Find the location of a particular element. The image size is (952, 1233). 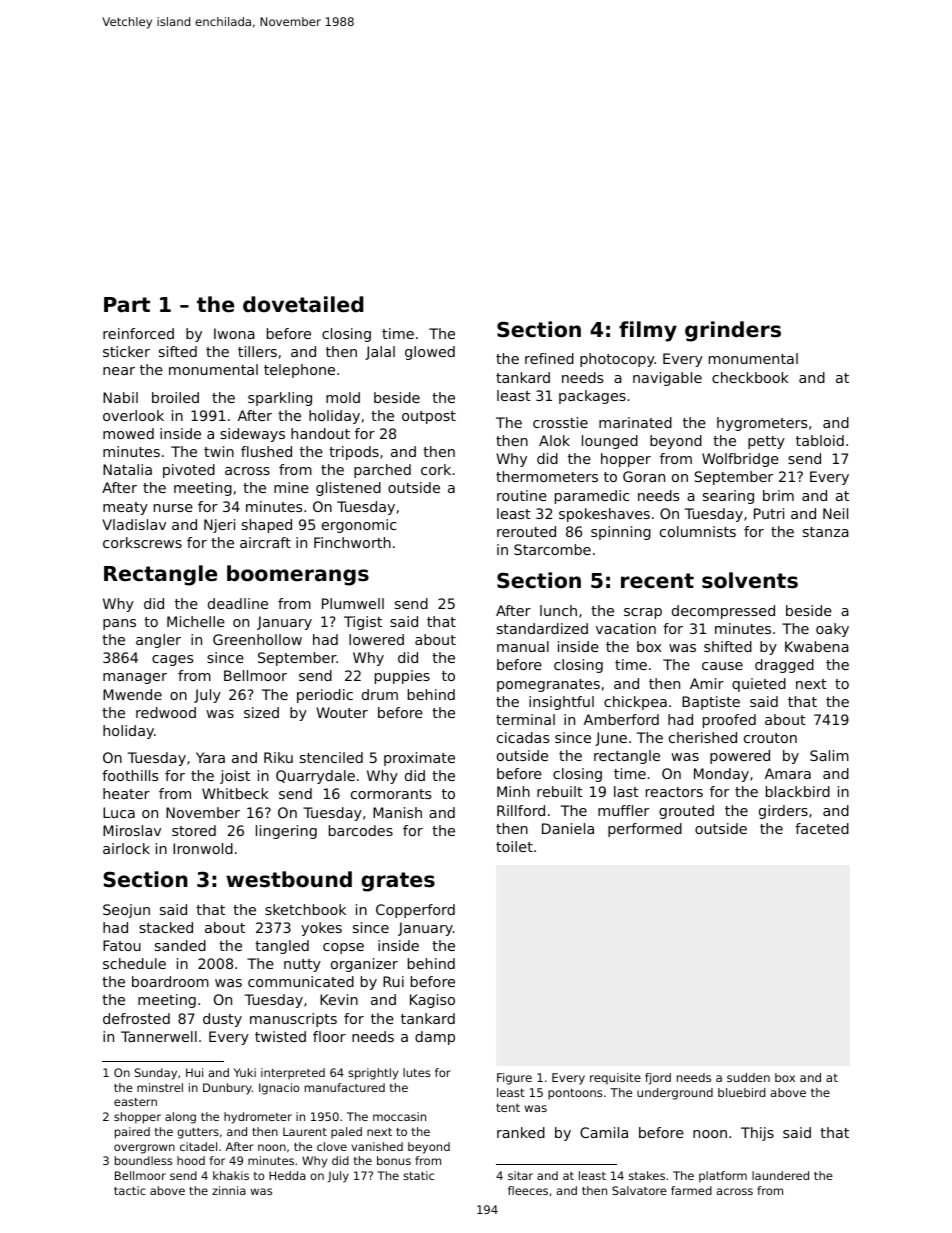

Wouter is located at coordinates (342, 712).
